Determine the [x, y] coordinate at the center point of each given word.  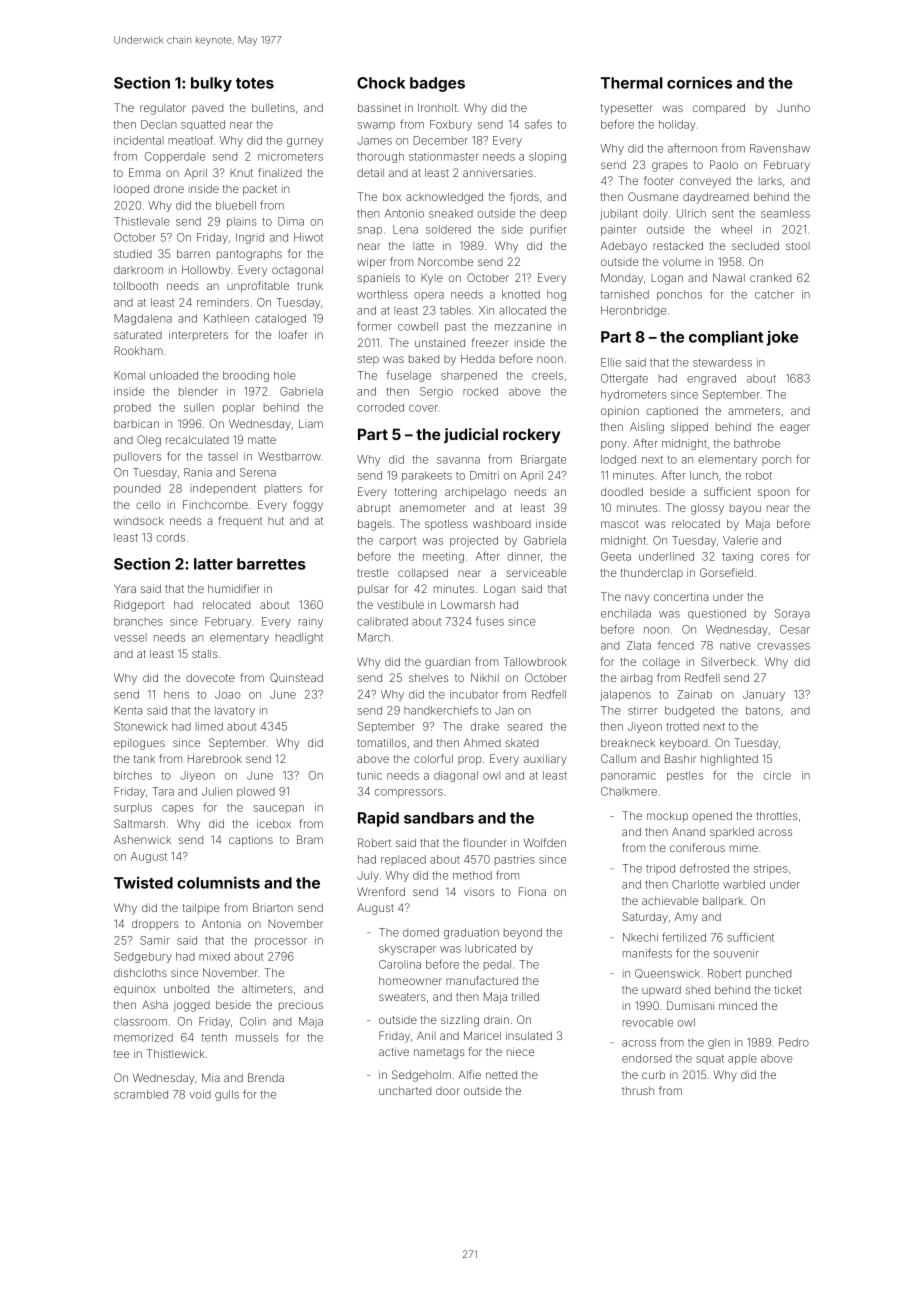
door [448, 1091]
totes [255, 83]
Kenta [128, 710]
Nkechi [640, 937]
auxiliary [545, 760]
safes [538, 124]
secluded [755, 246]
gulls [227, 1095]
